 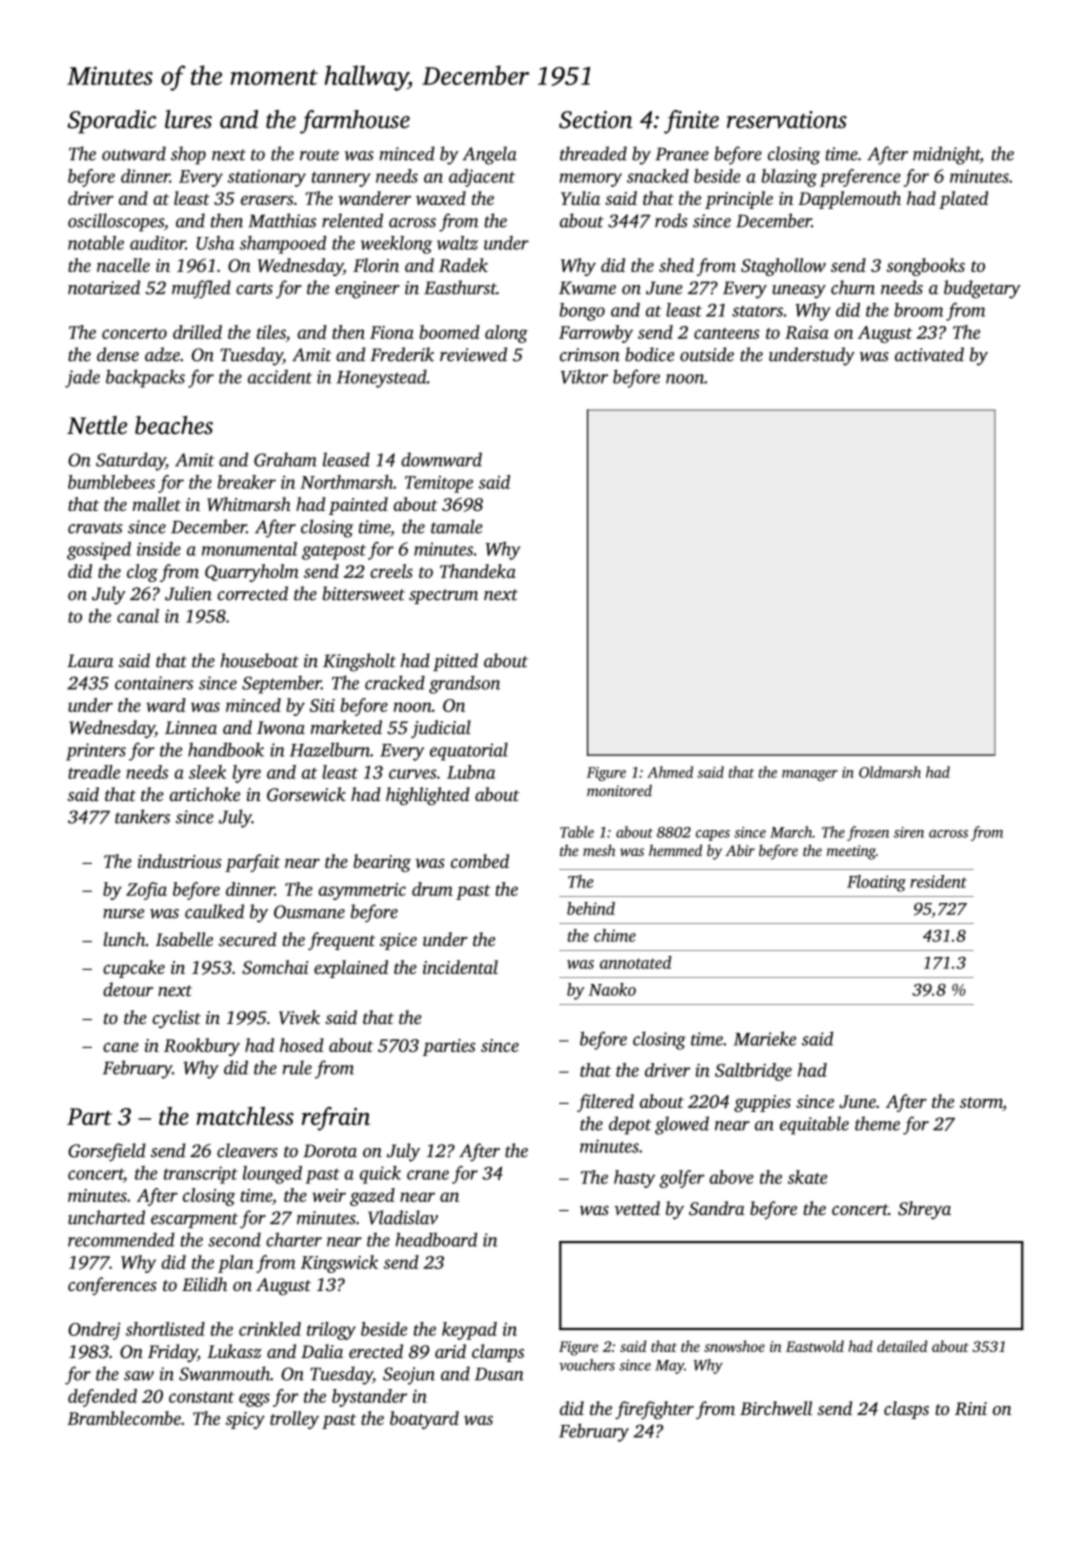 What do you see at coordinates (124, 1418) in the page?
I see `Bramblecombe` at bounding box center [124, 1418].
